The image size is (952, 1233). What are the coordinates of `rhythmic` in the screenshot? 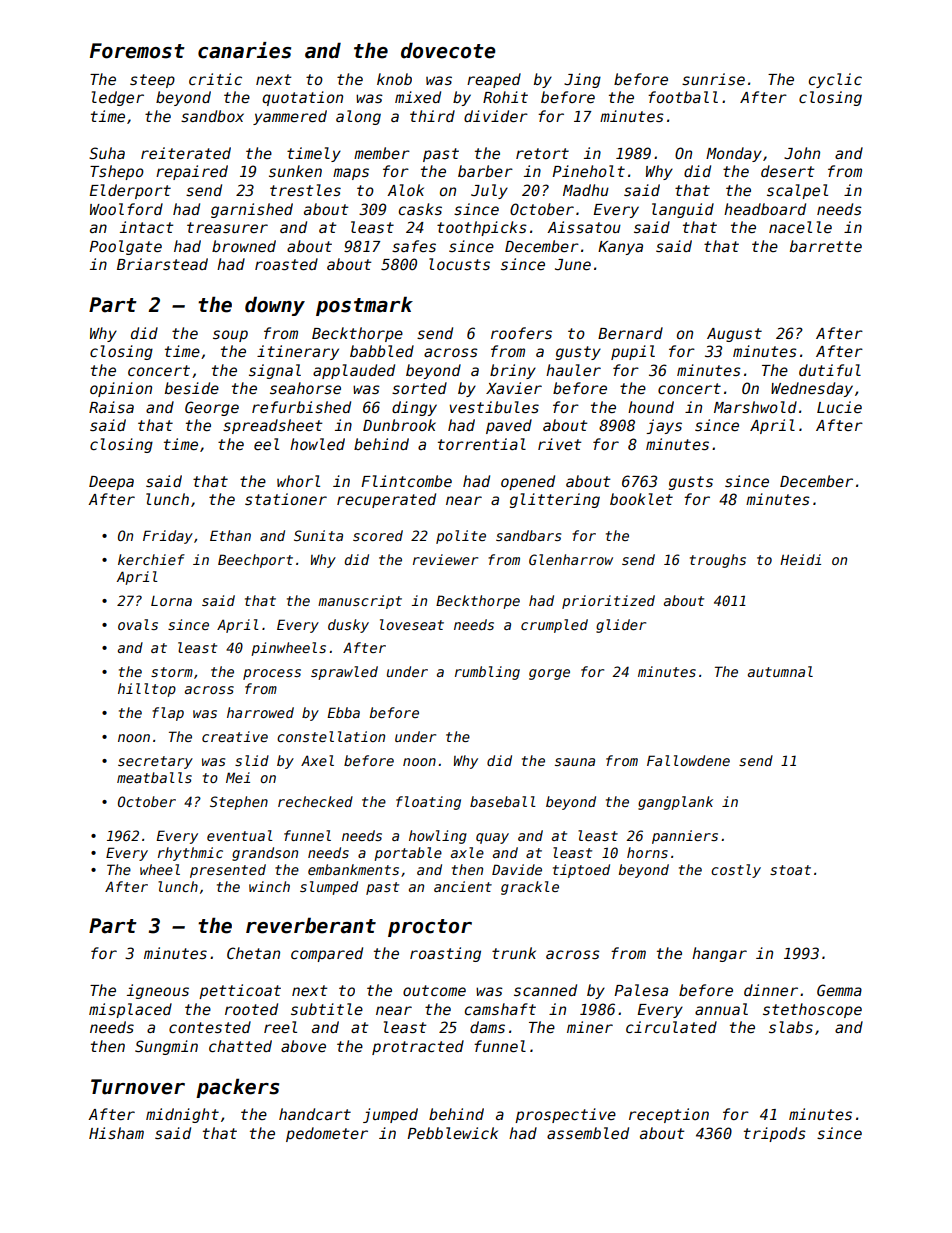 It's located at (190, 854).
